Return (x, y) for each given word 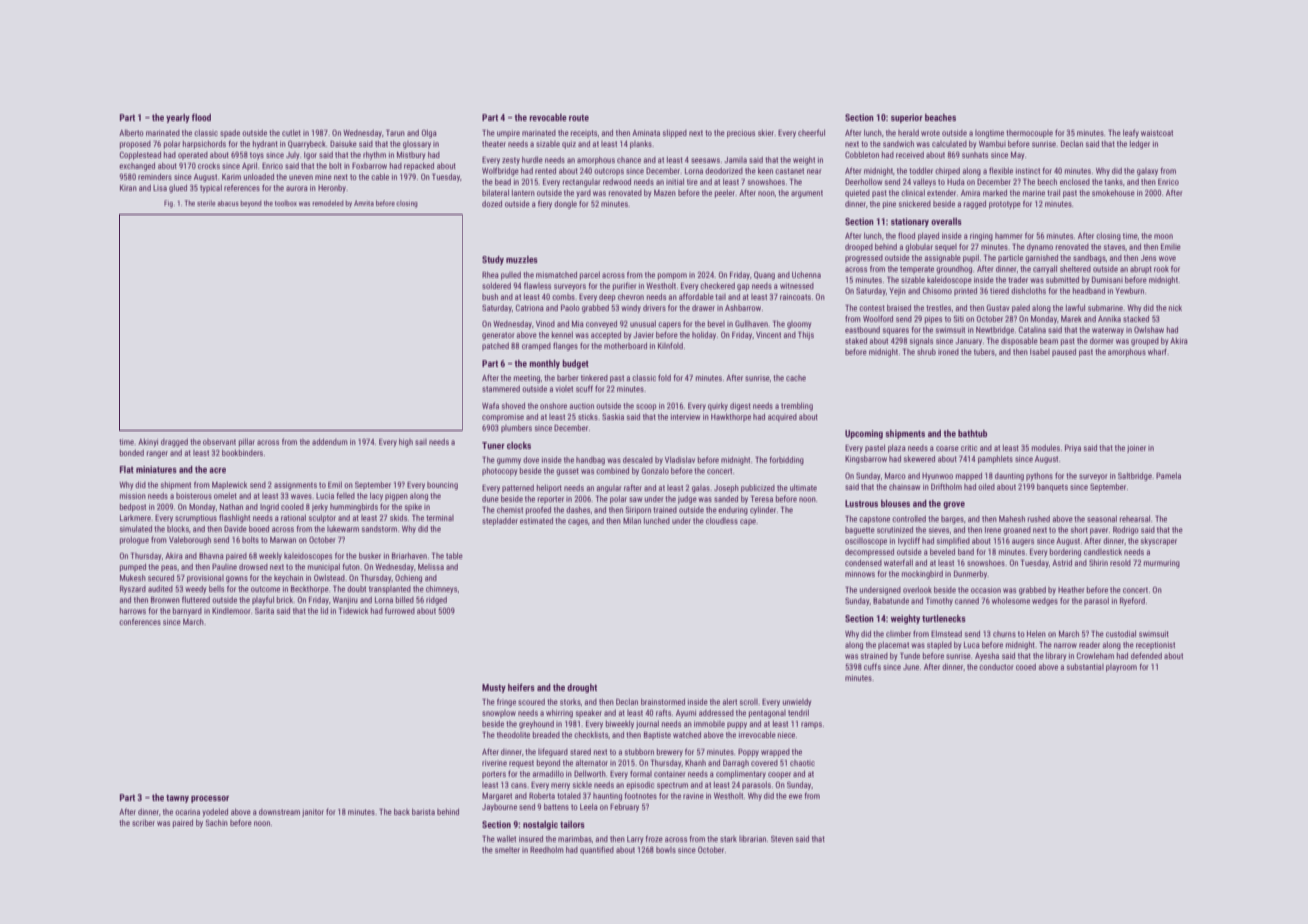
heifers (521, 687)
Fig (168, 204)
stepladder (500, 521)
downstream (279, 812)
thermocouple (1029, 134)
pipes (933, 320)
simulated (136, 528)
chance (629, 160)
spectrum (672, 786)
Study (493, 260)
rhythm (374, 155)
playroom (1121, 668)
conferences (140, 621)
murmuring (1162, 564)
